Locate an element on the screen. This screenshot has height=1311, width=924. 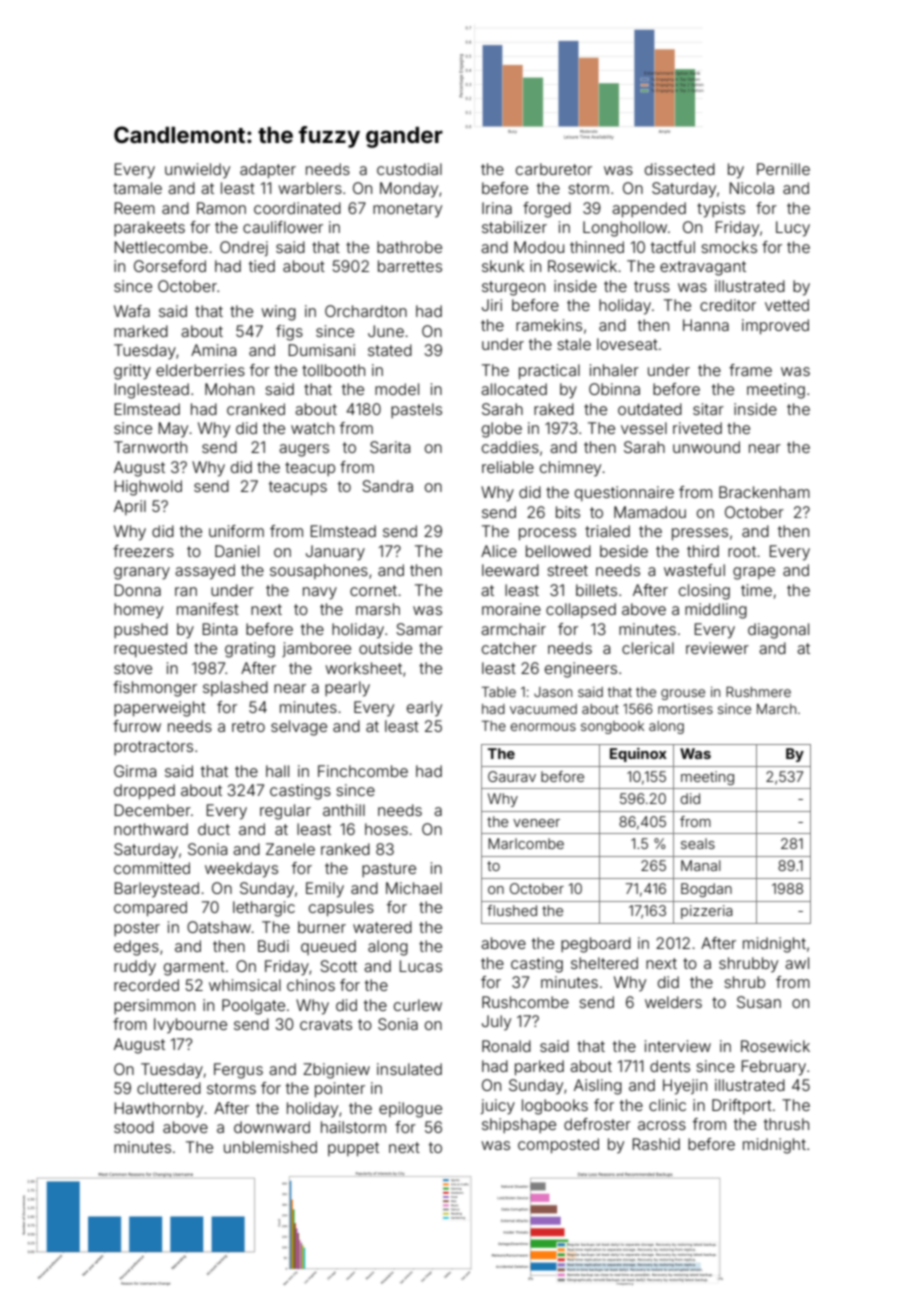
compared is located at coordinates (150, 908).
